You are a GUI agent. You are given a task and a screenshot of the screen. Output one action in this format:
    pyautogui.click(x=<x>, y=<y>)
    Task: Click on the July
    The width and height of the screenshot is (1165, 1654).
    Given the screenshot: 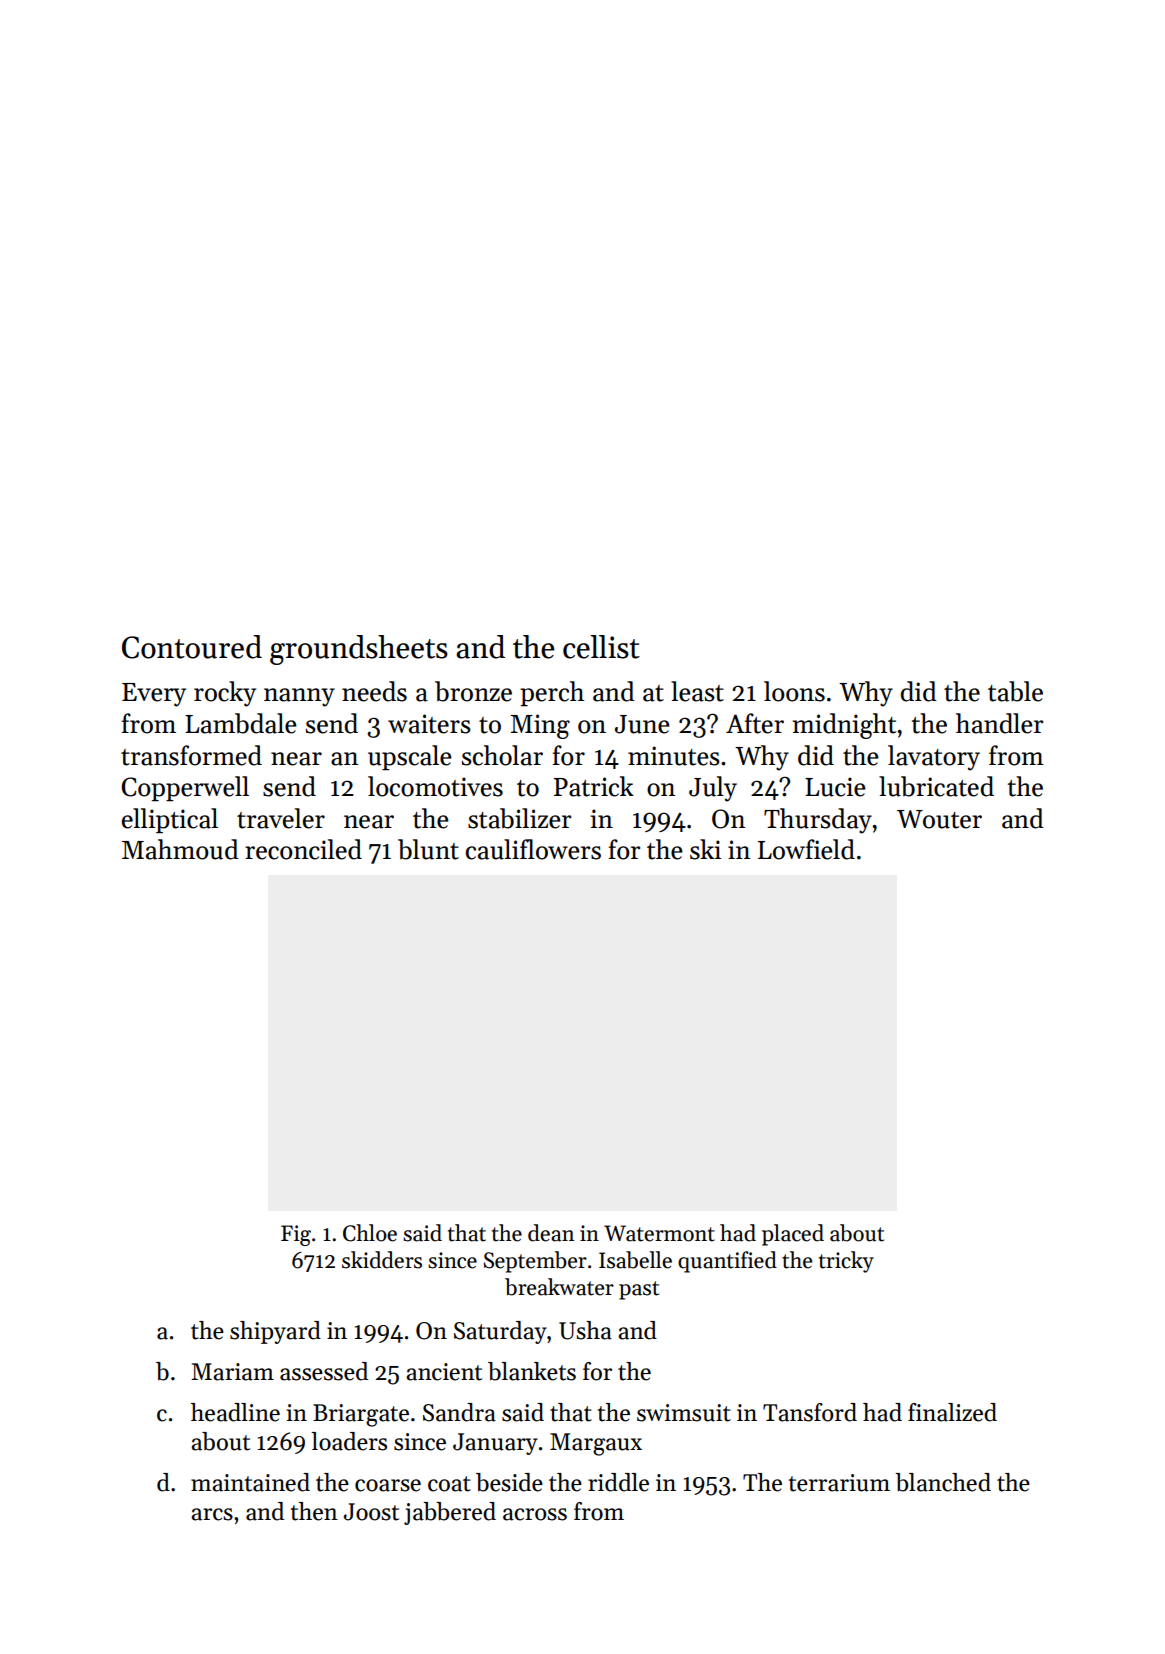 What is the action you would take?
    pyautogui.click(x=713, y=789)
